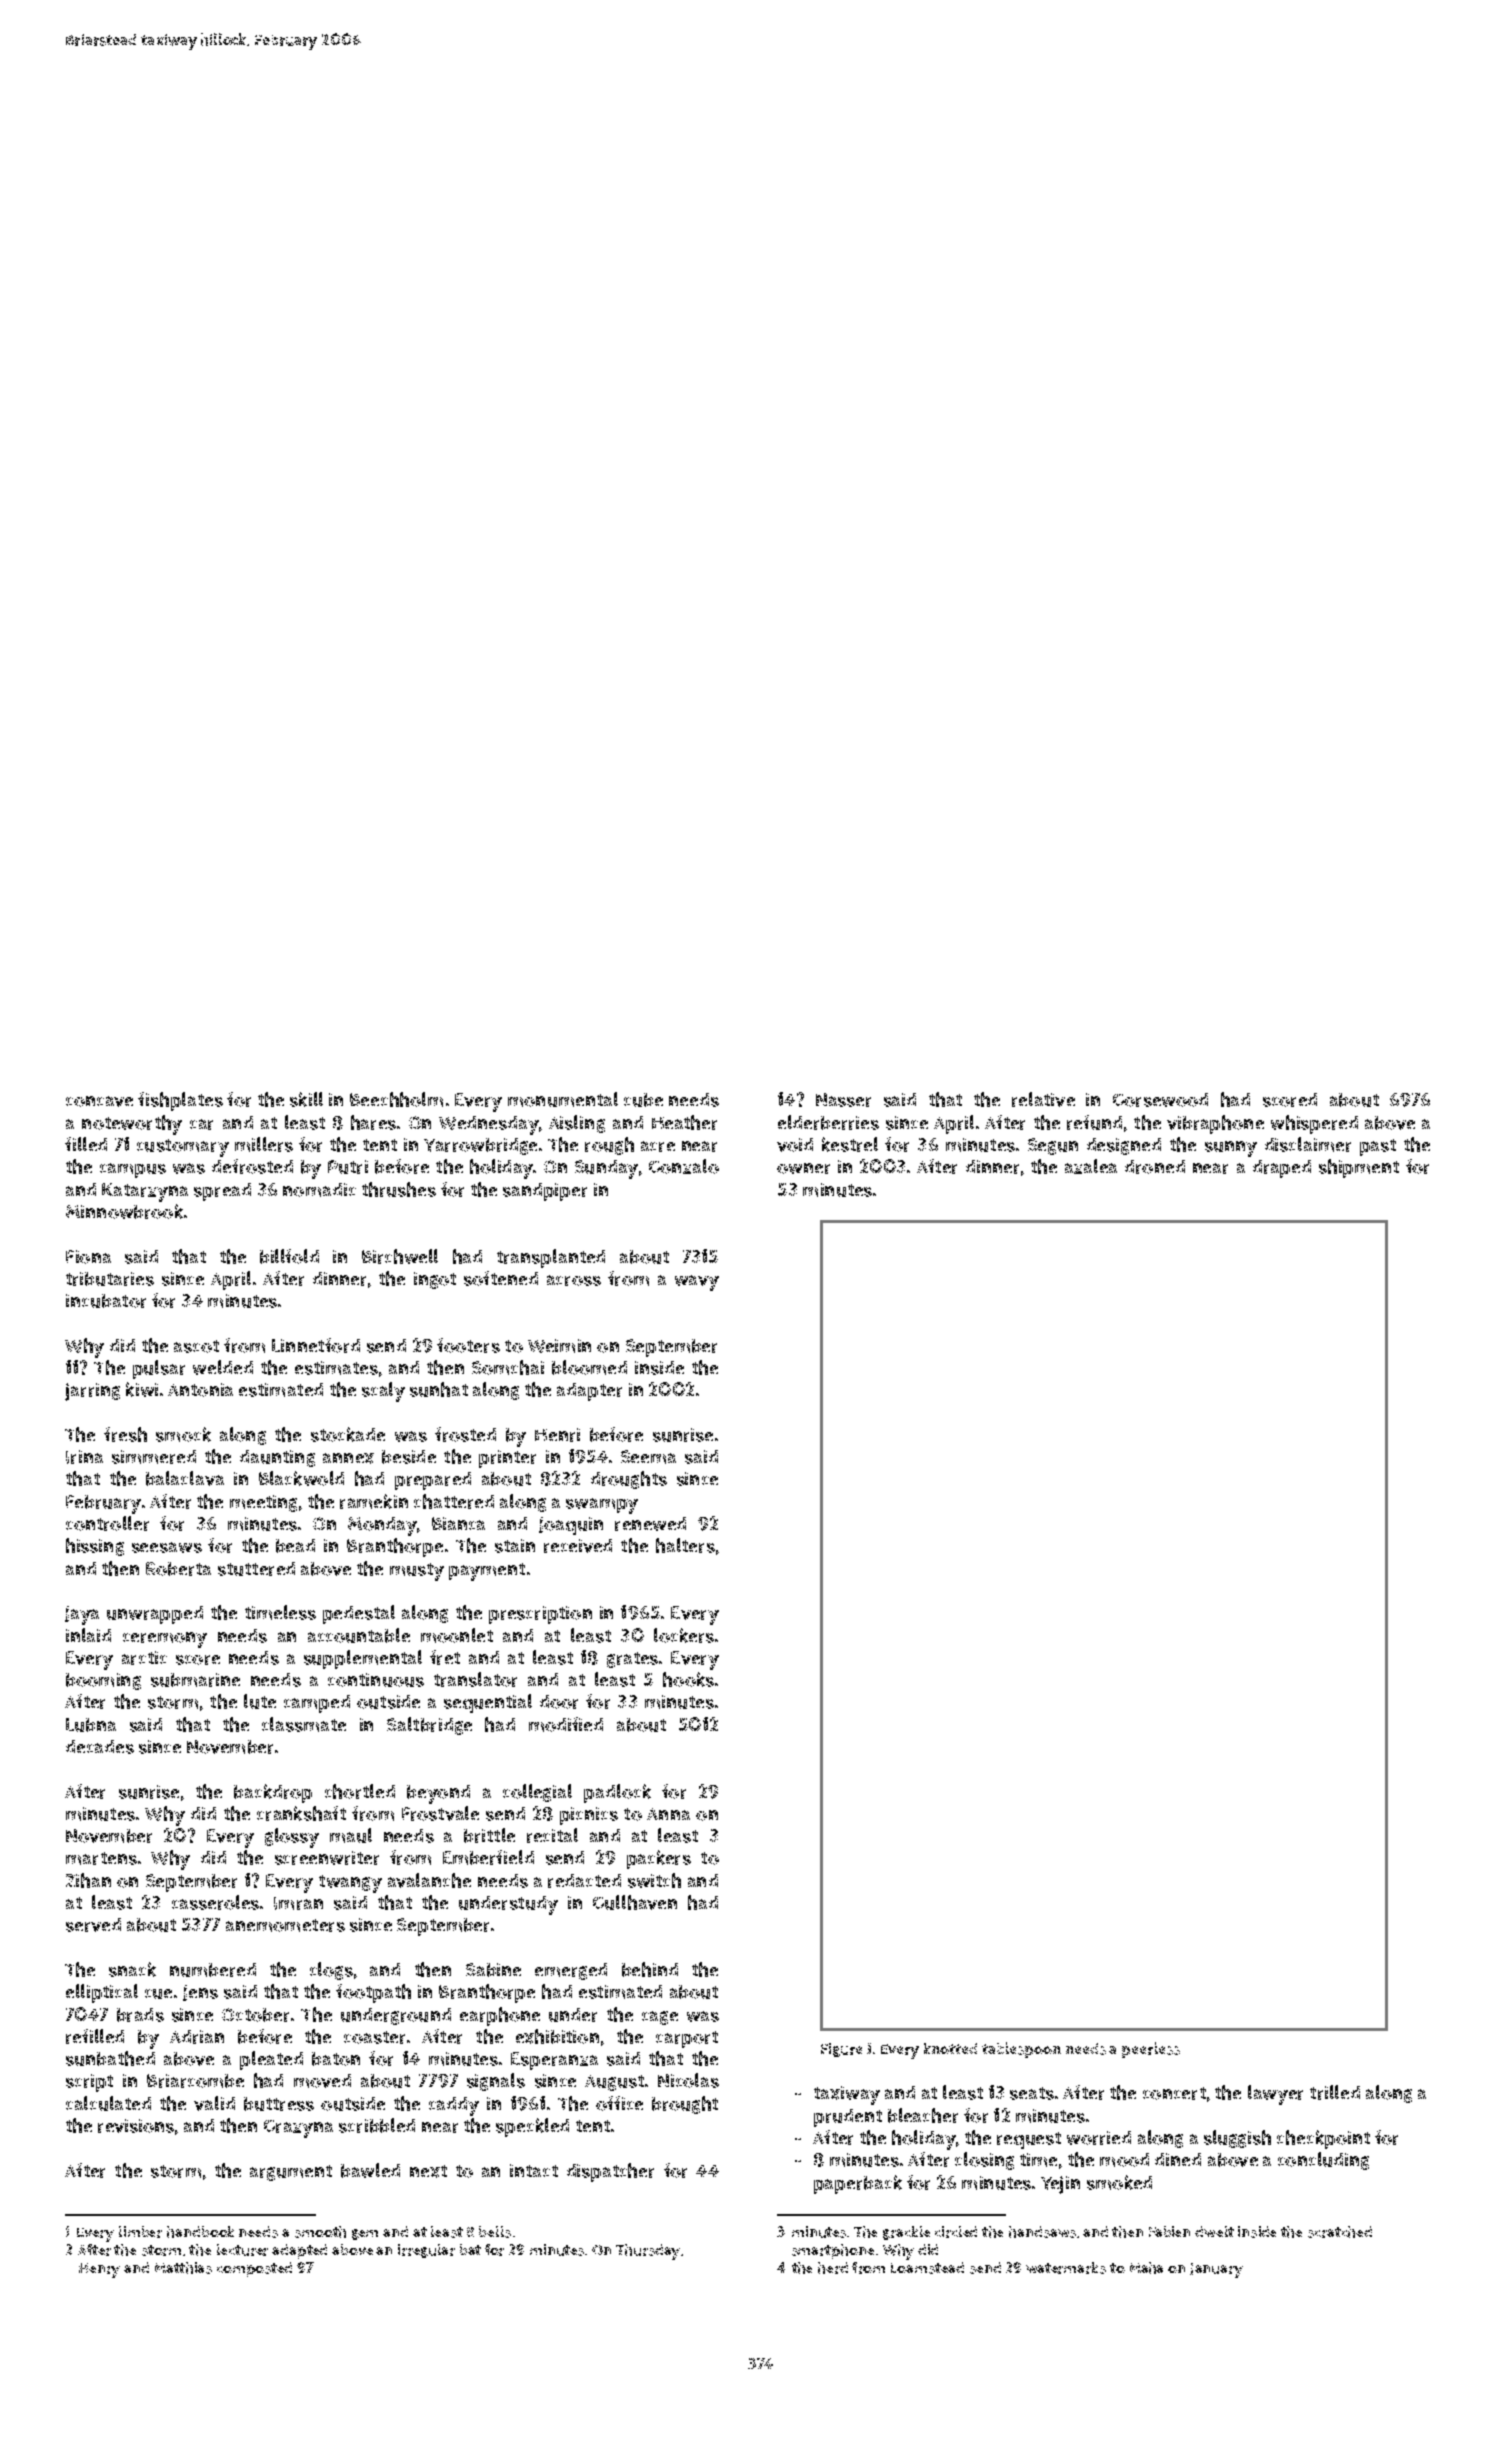 This screenshot has width=1496, height=2464. What do you see at coordinates (363, 1659) in the screenshot?
I see `supplemental` at bounding box center [363, 1659].
